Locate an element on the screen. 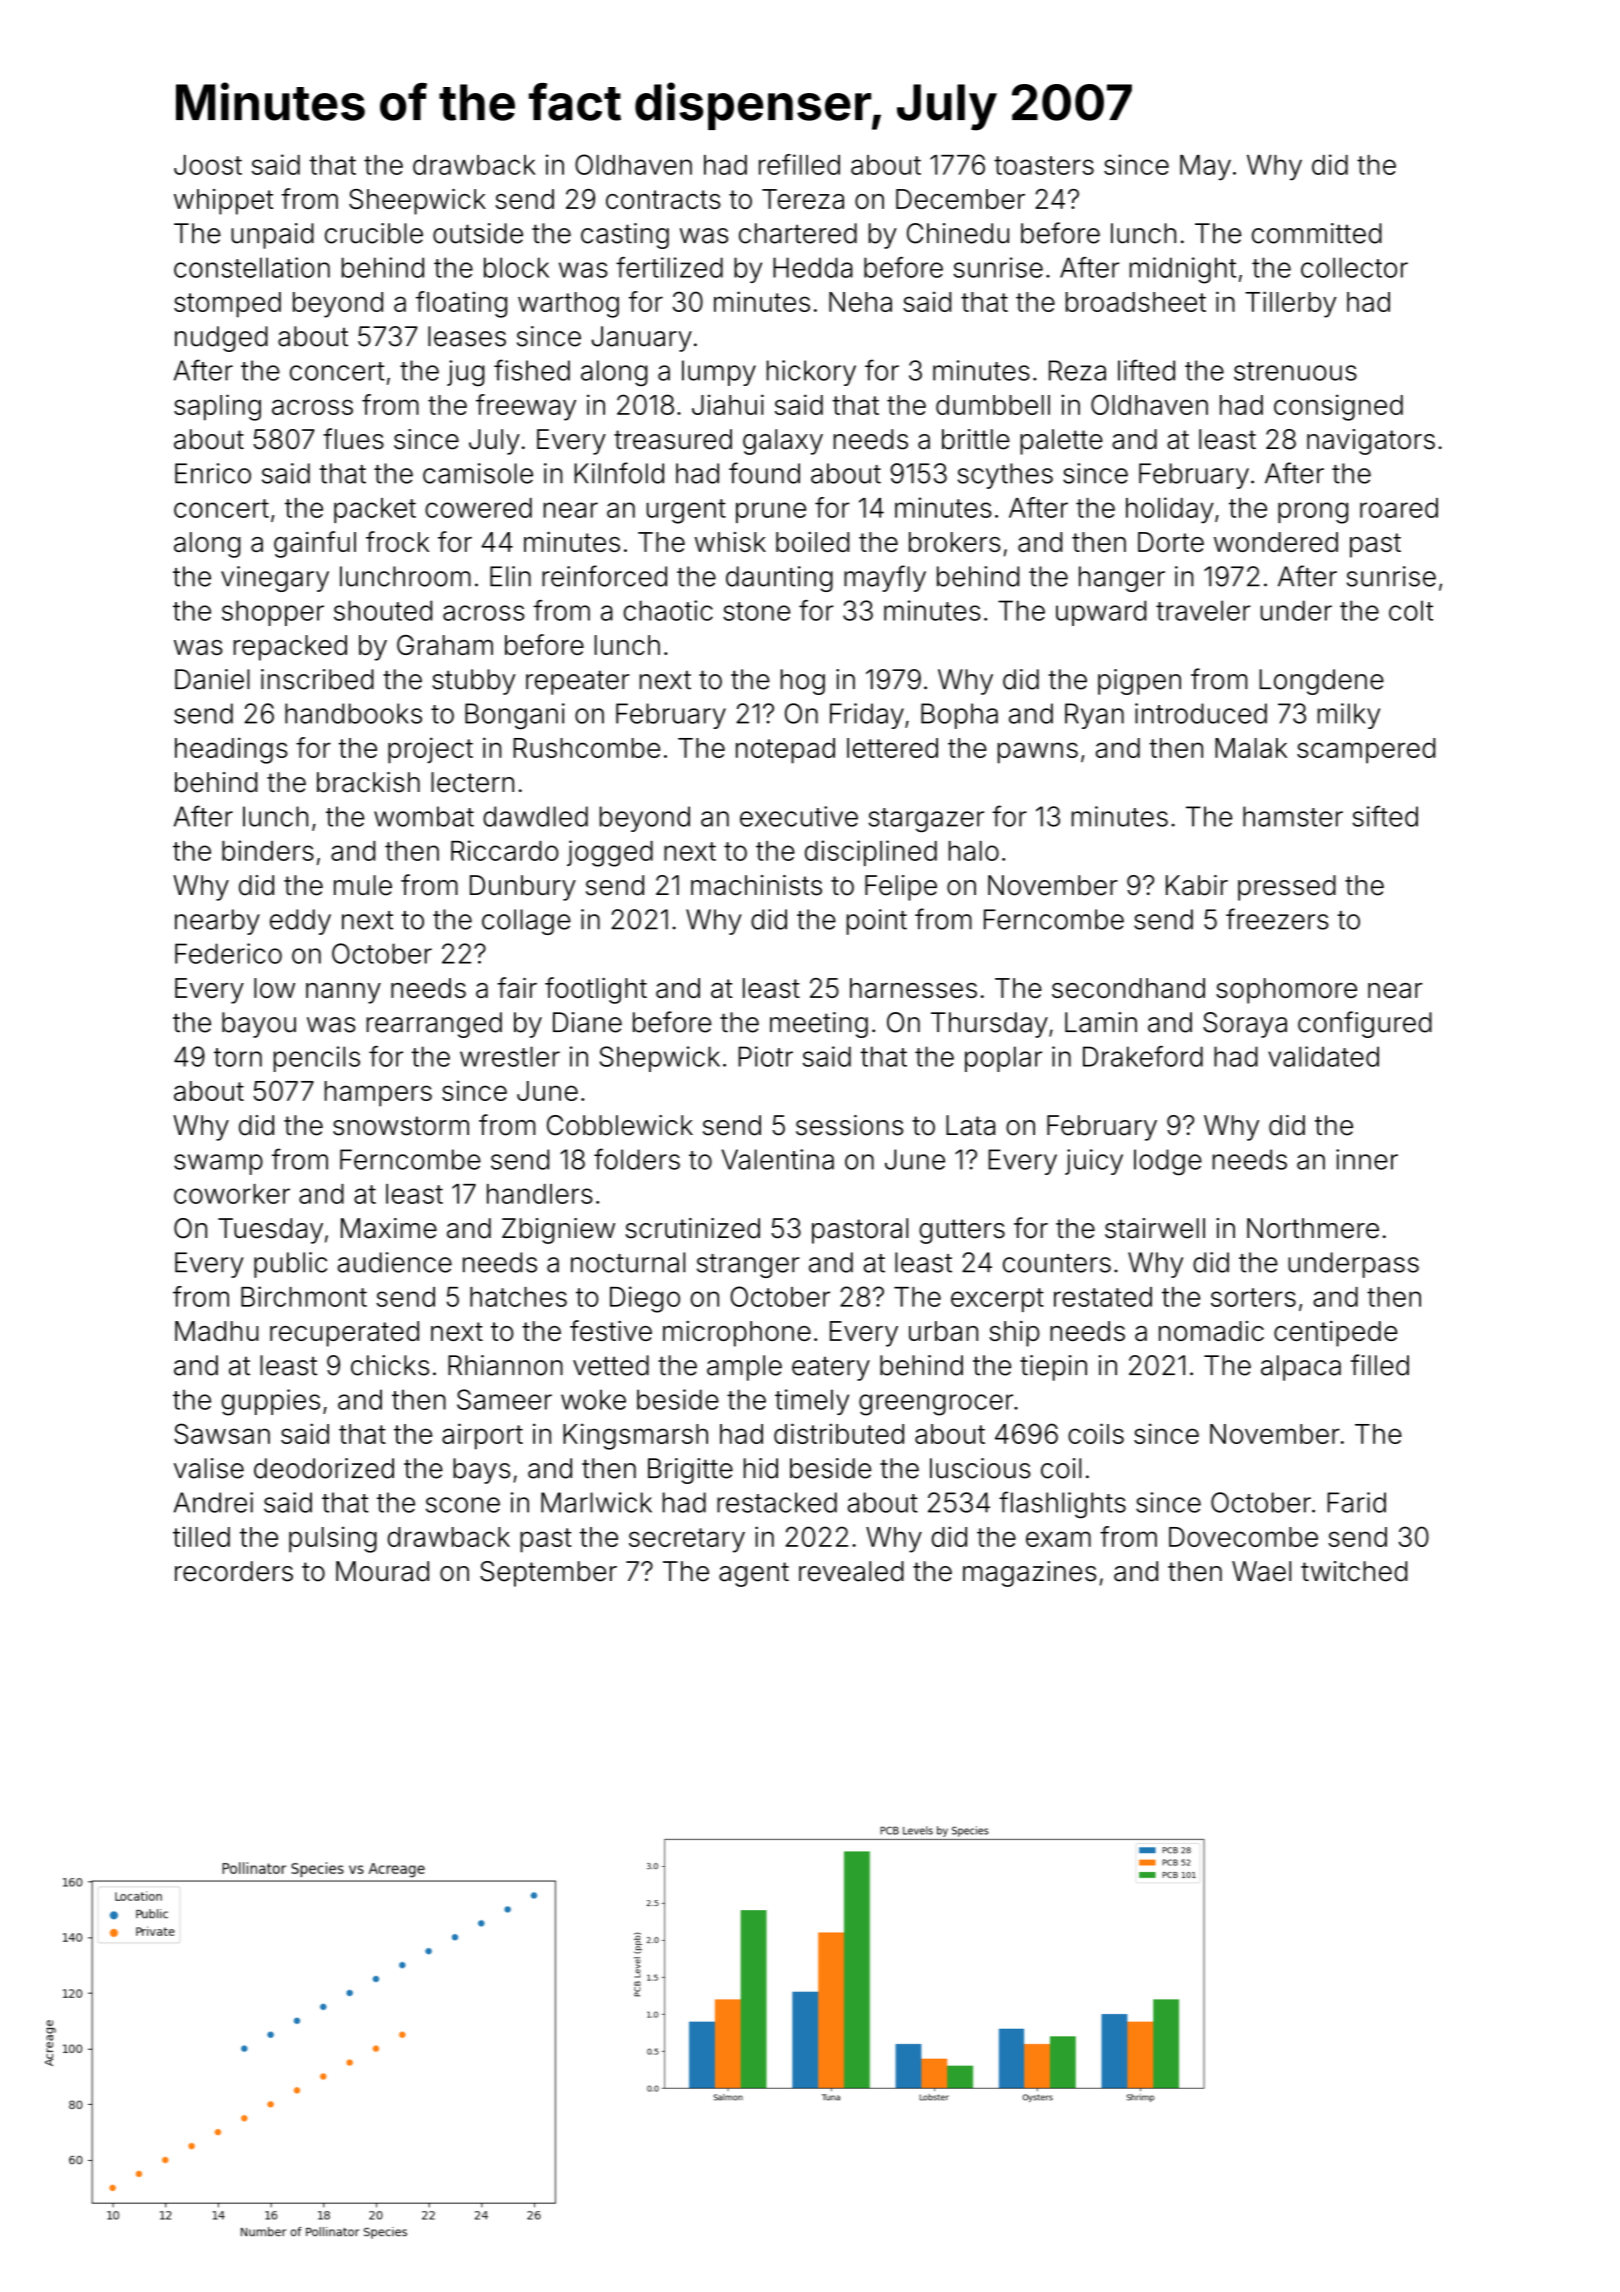  Joost is located at coordinates (208, 165).
